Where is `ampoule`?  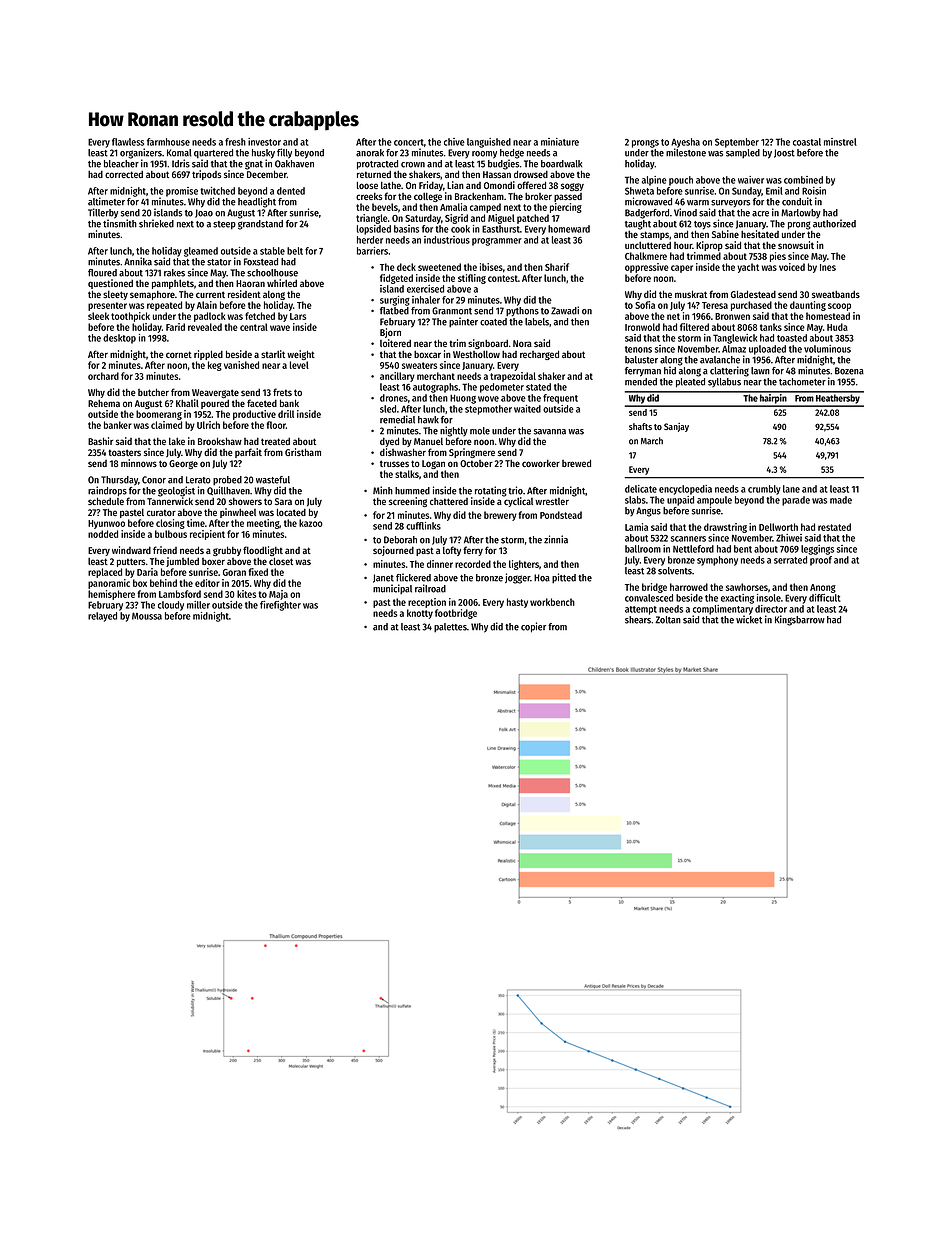
ampoule is located at coordinates (714, 501).
